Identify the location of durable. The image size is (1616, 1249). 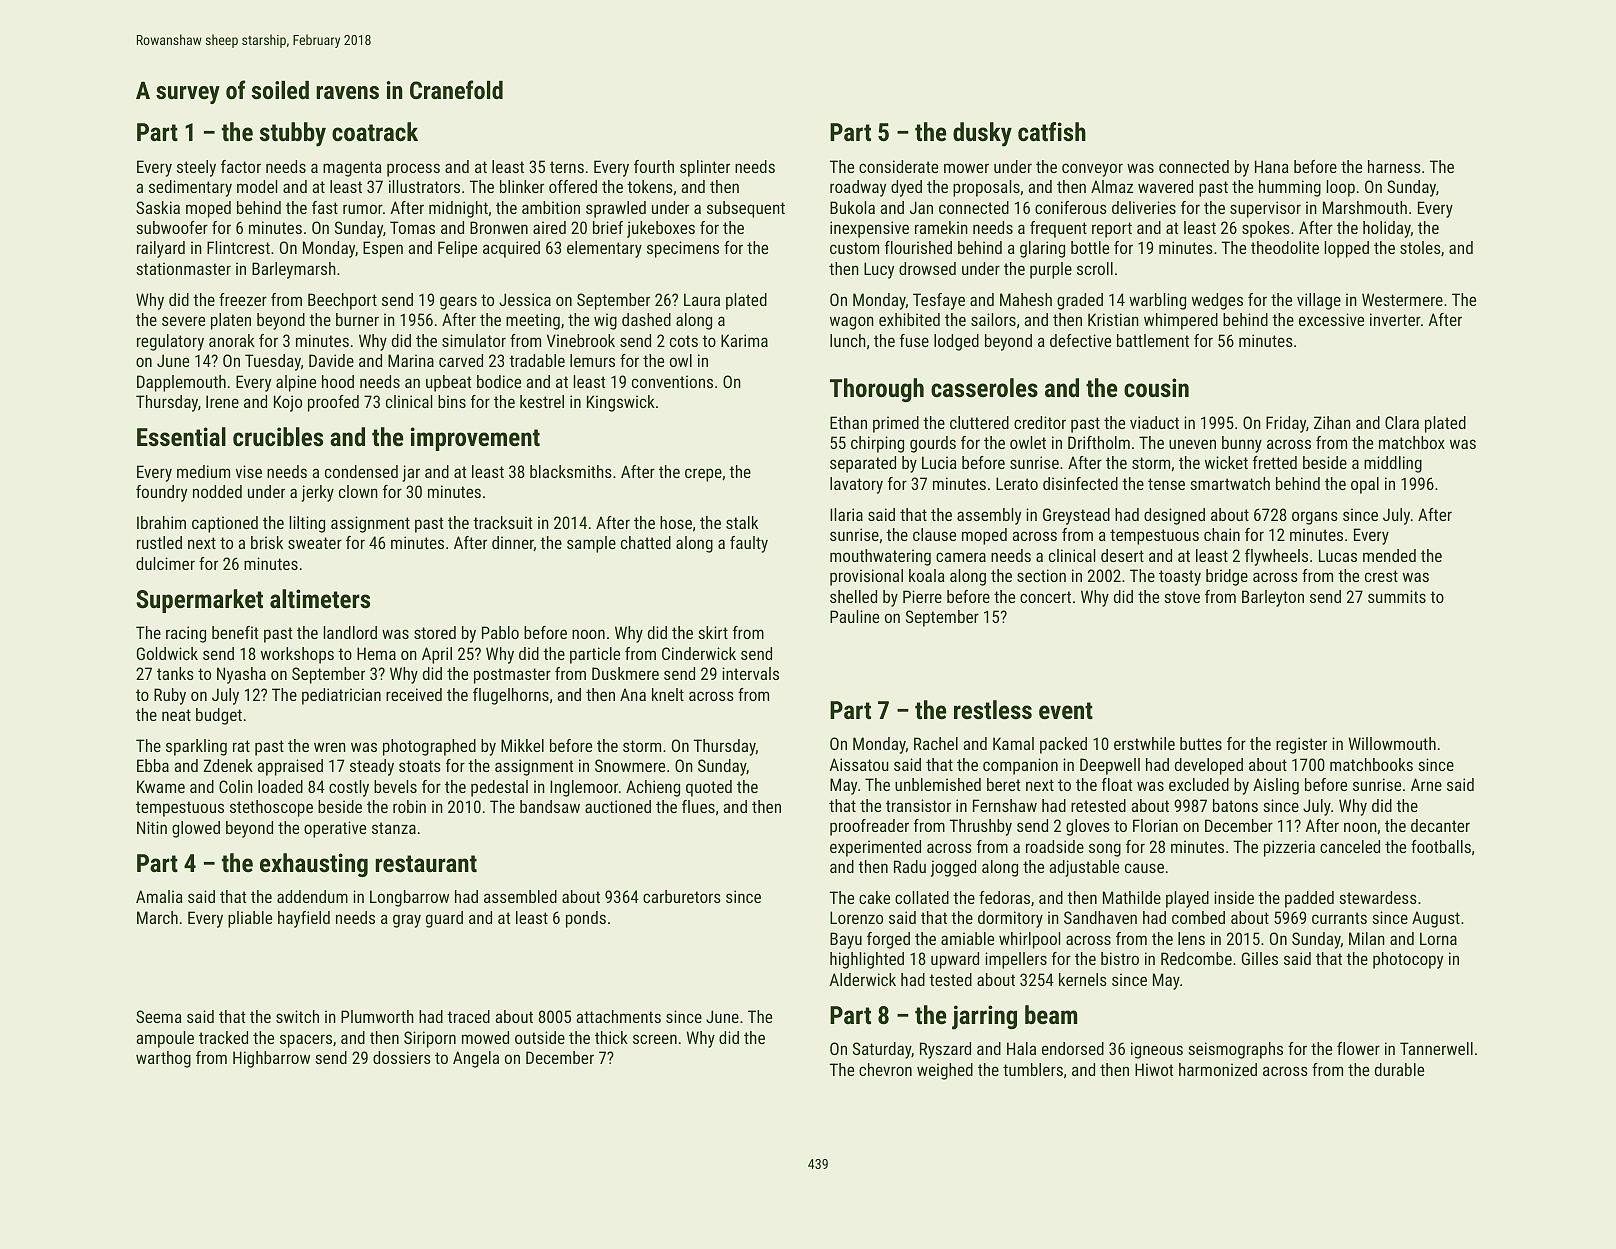
(1399, 1069).
